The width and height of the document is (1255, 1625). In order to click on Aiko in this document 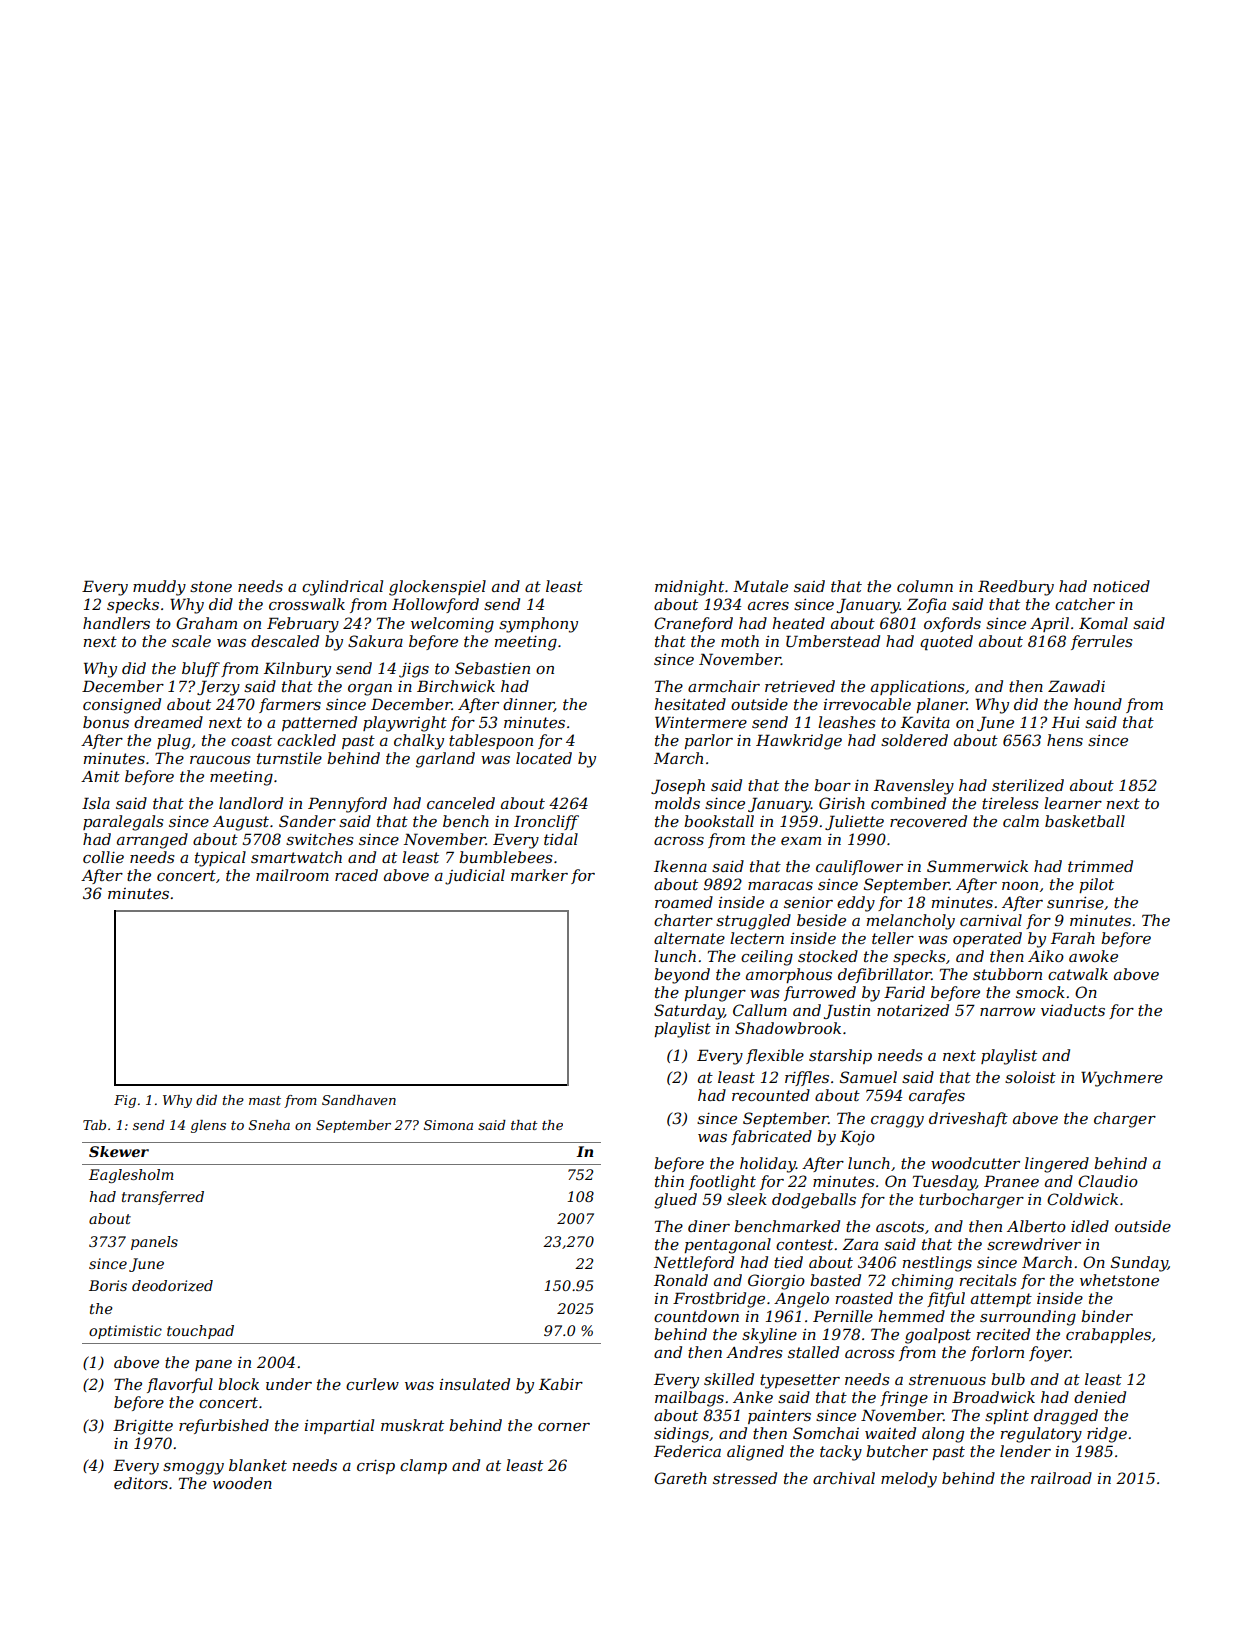, I will do `click(1046, 956)`.
